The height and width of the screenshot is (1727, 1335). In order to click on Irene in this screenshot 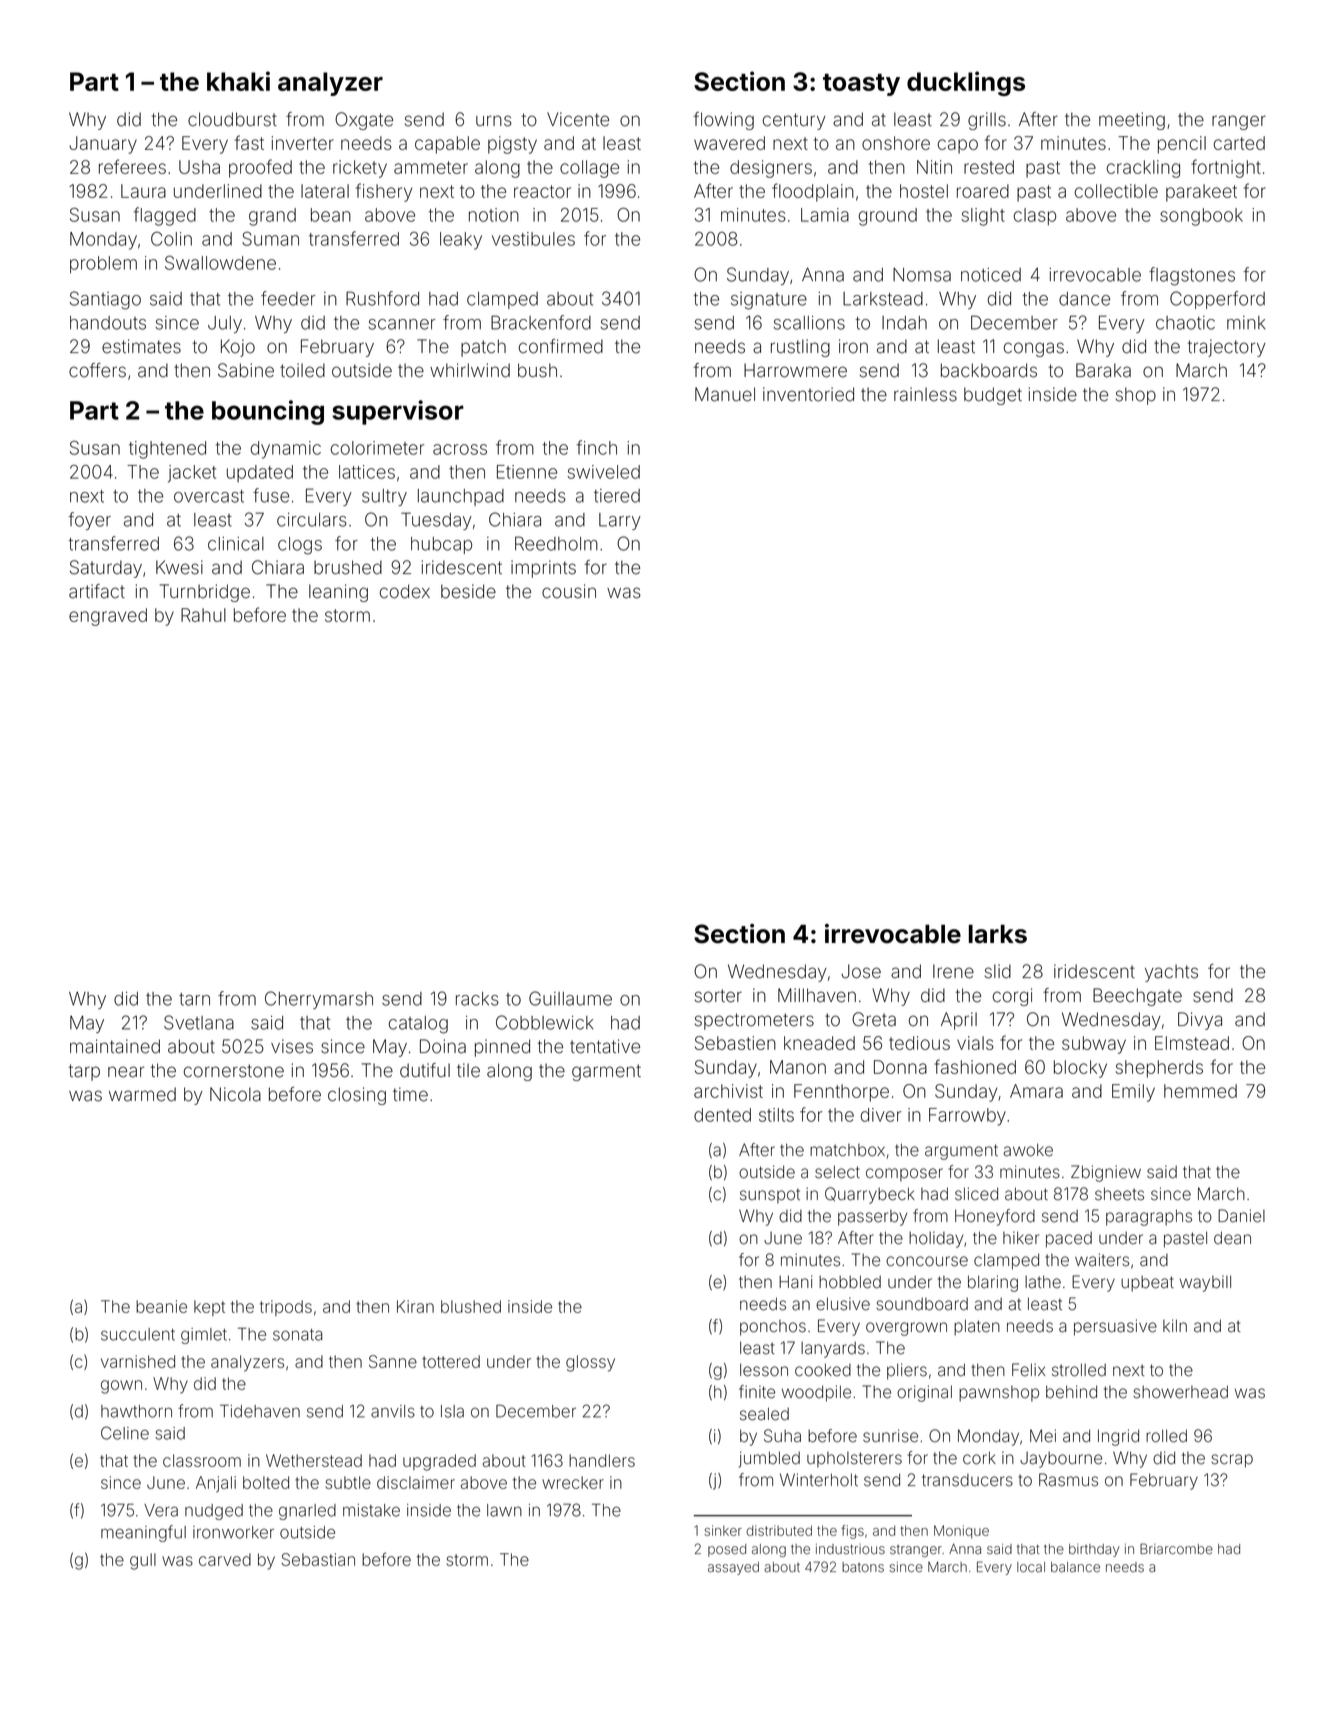, I will do `click(953, 971)`.
